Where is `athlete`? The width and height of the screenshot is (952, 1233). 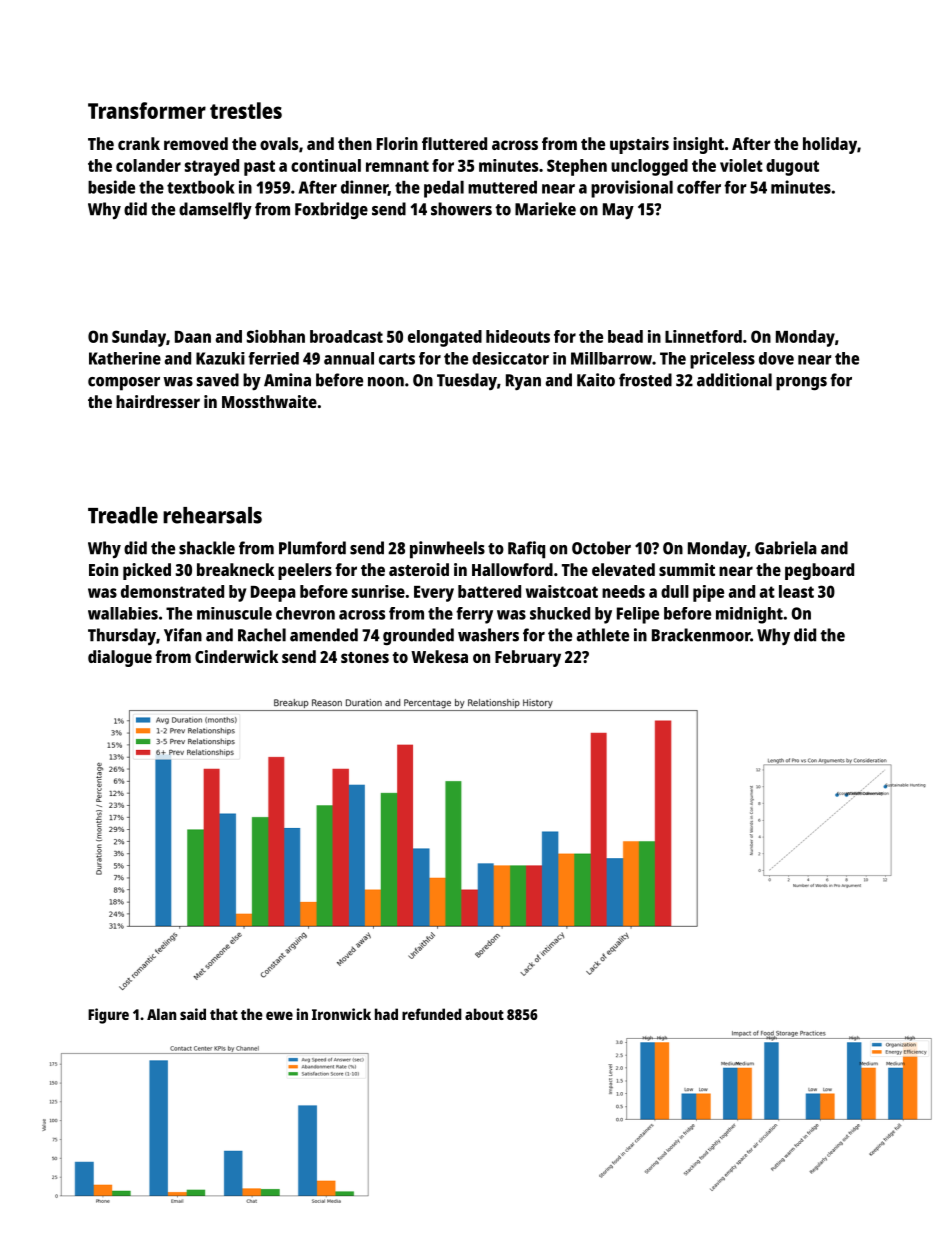 athlete is located at coordinates (602, 635).
